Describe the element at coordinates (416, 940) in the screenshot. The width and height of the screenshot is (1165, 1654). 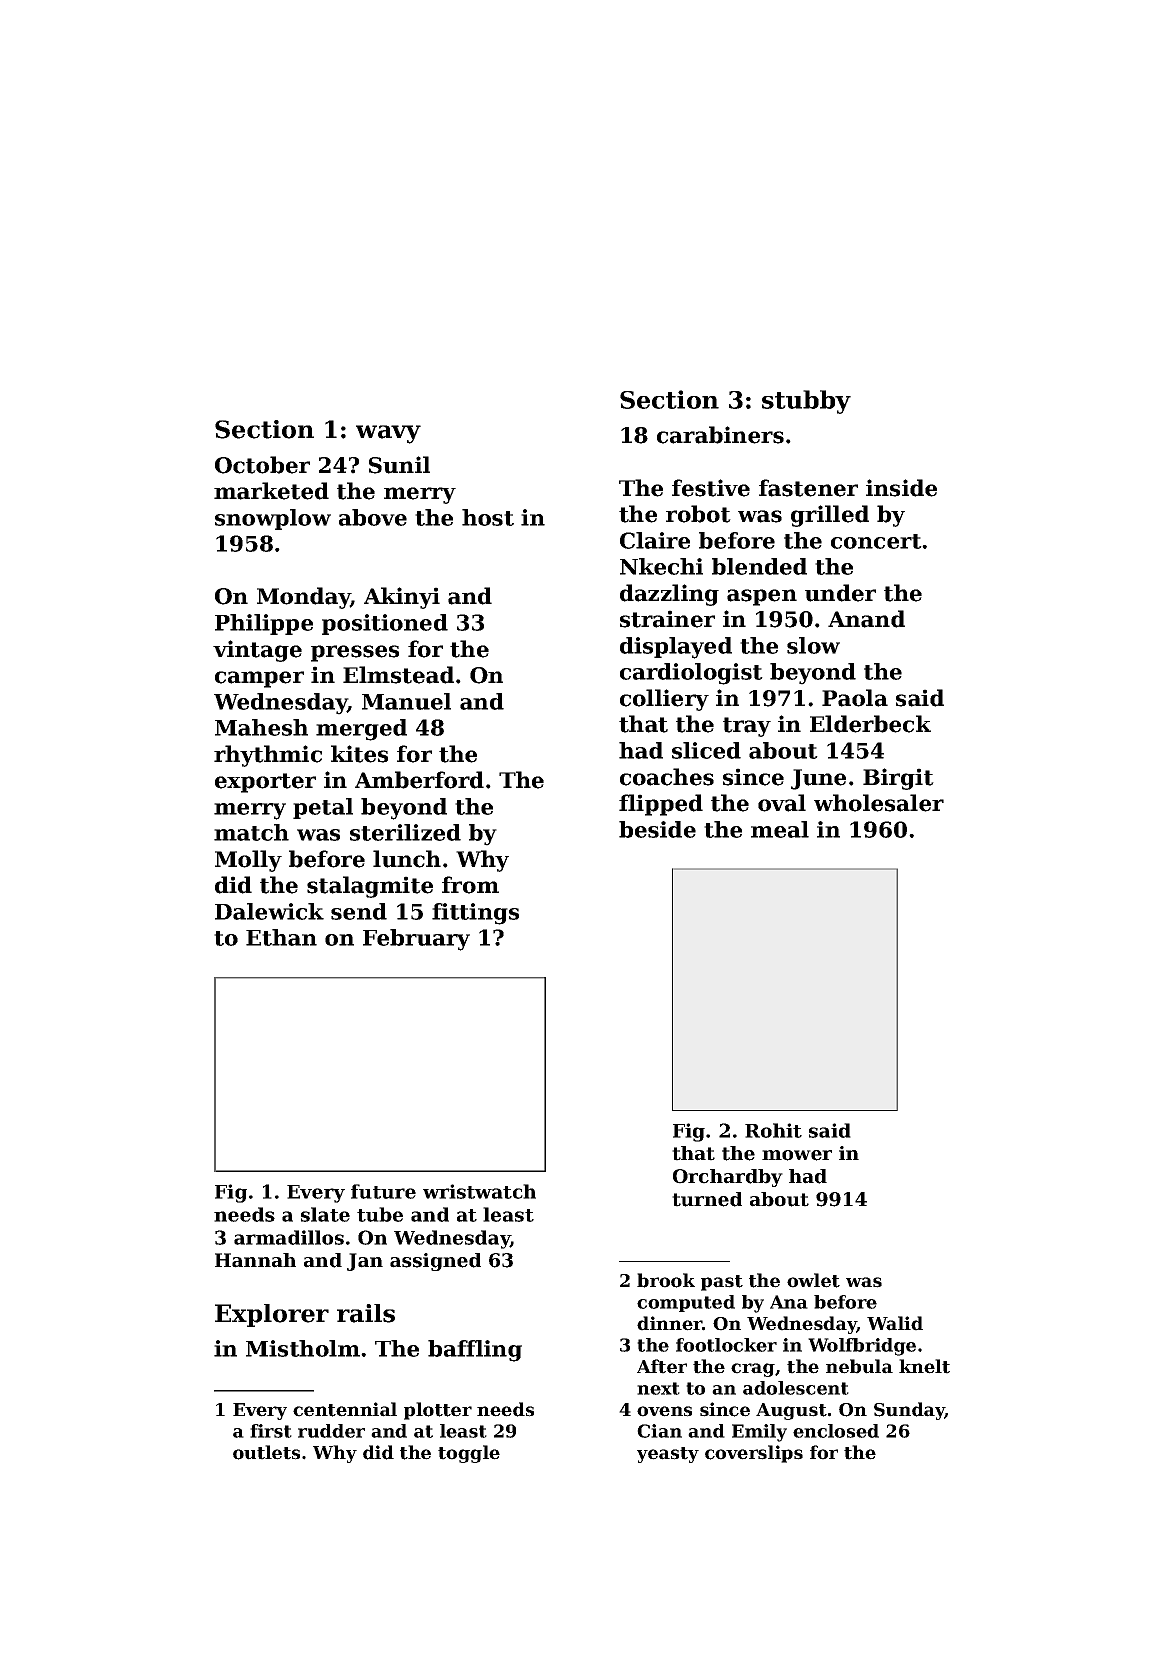
I see `February` at that location.
